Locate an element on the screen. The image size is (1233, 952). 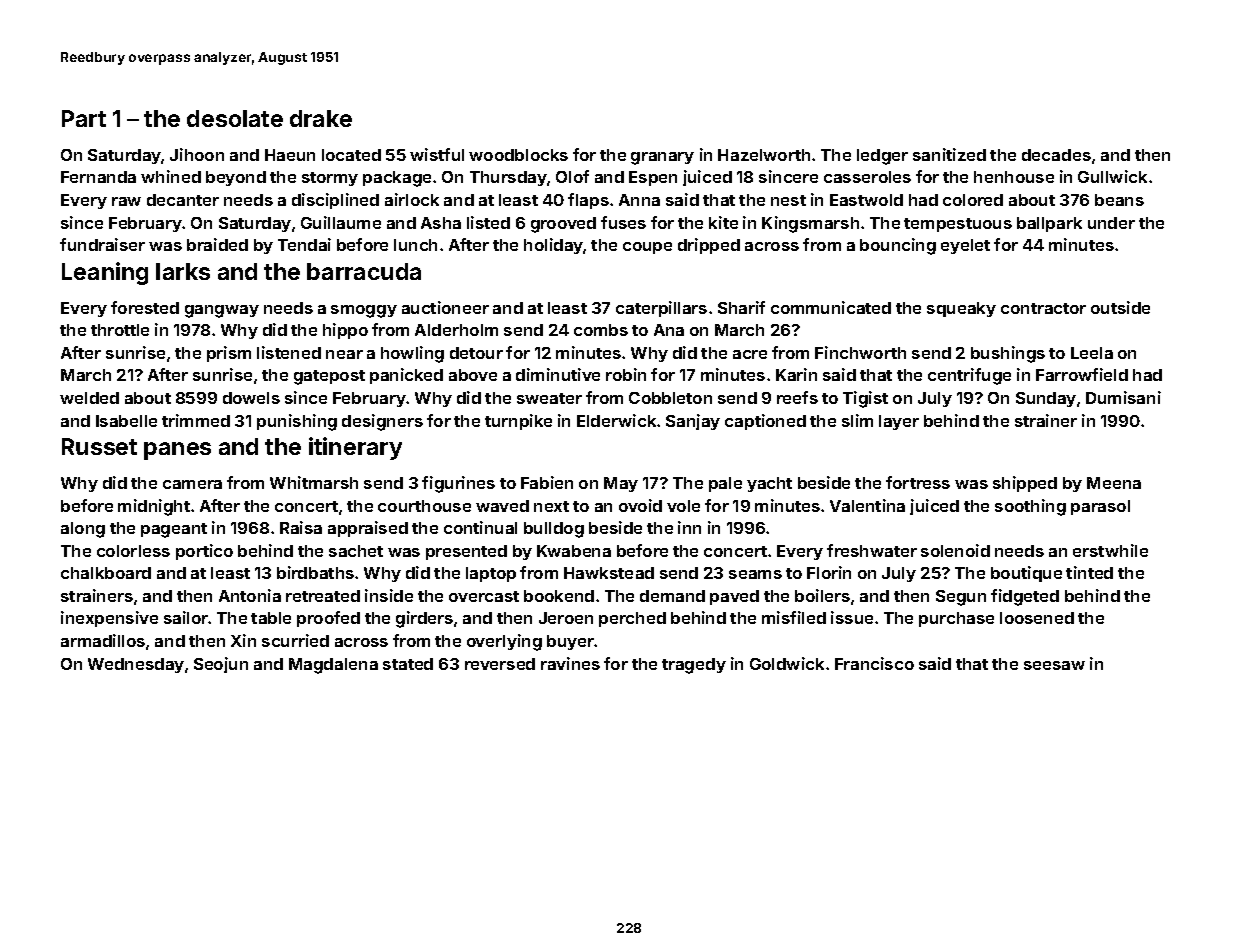
midnight is located at coordinates (154, 507).
